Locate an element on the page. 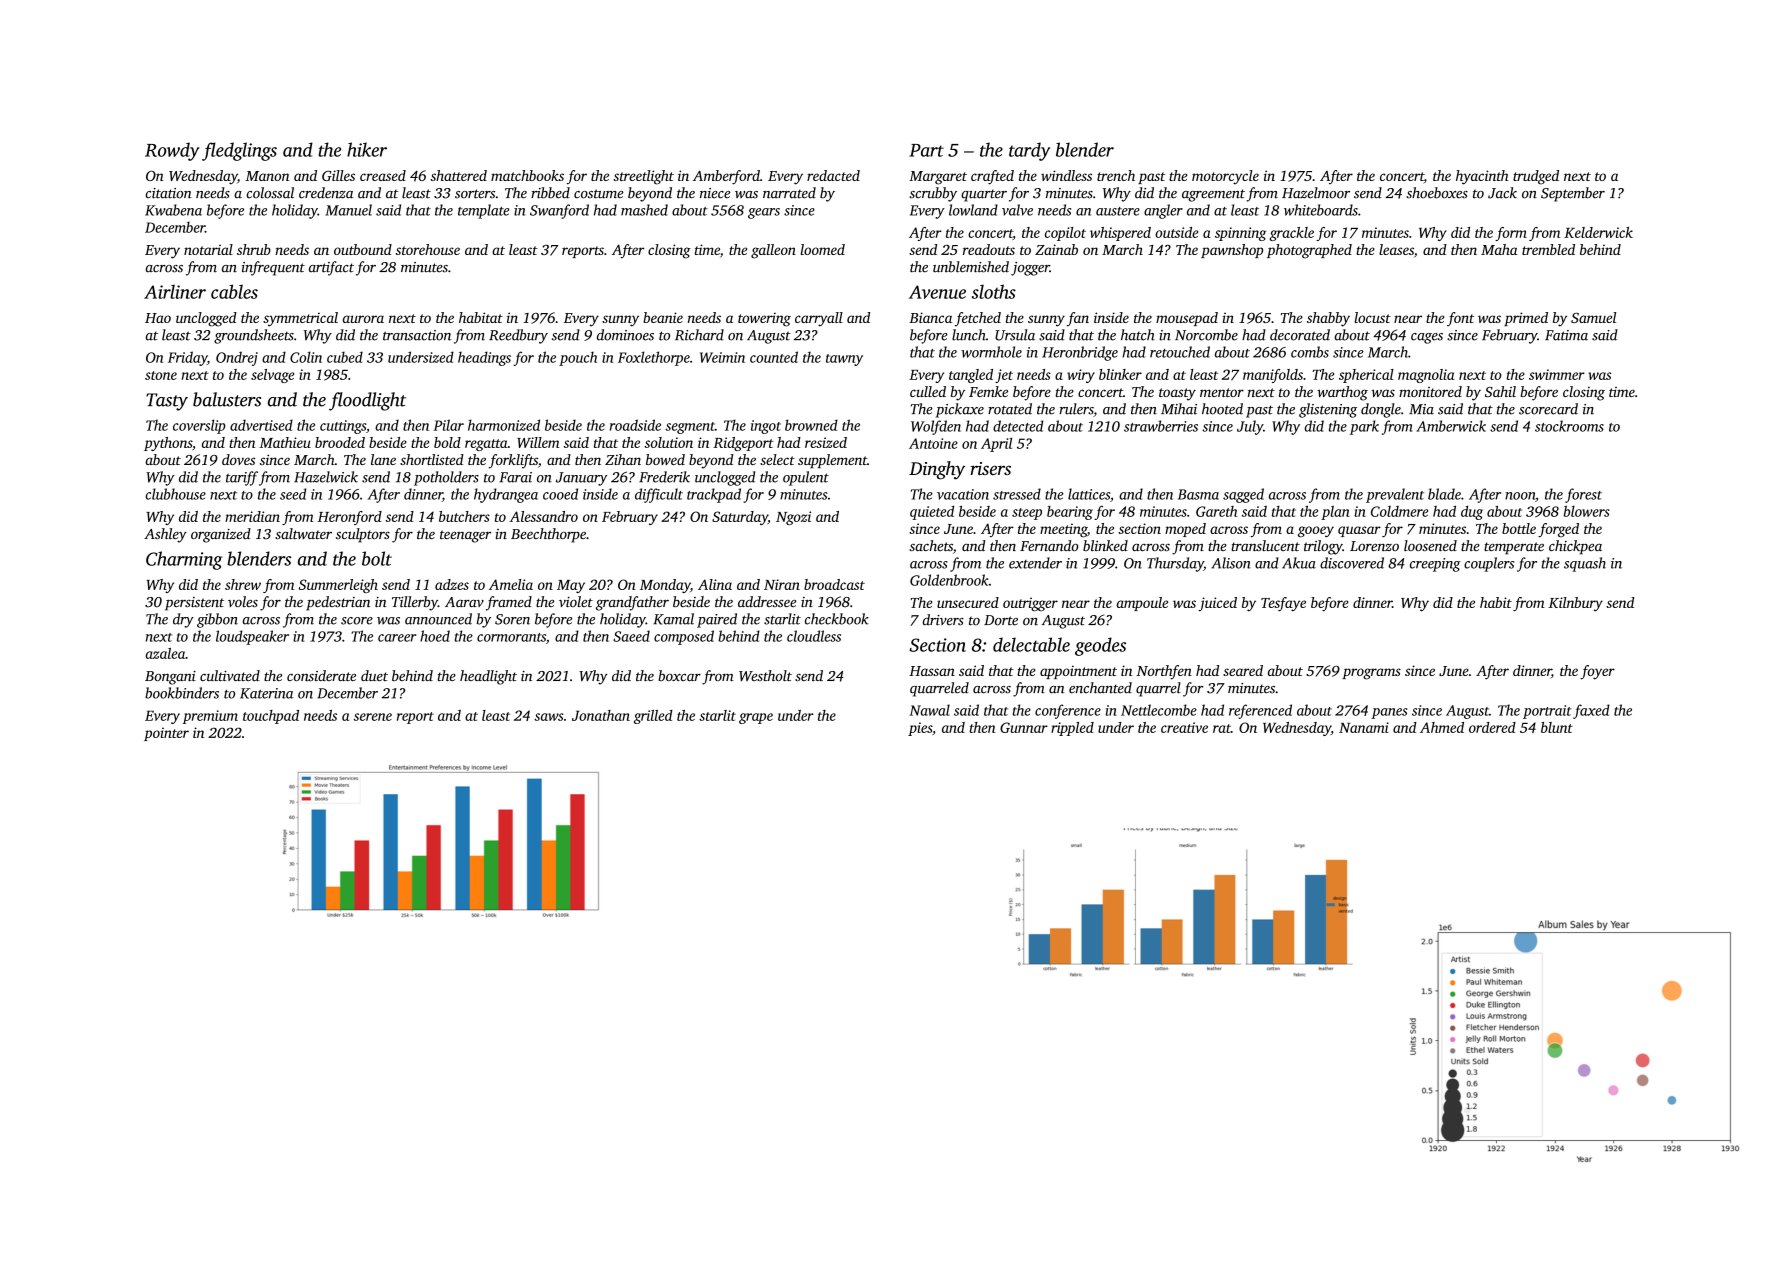 The height and width of the document is (1262, 1785). warthog is located at coordinates (1342, 393).
